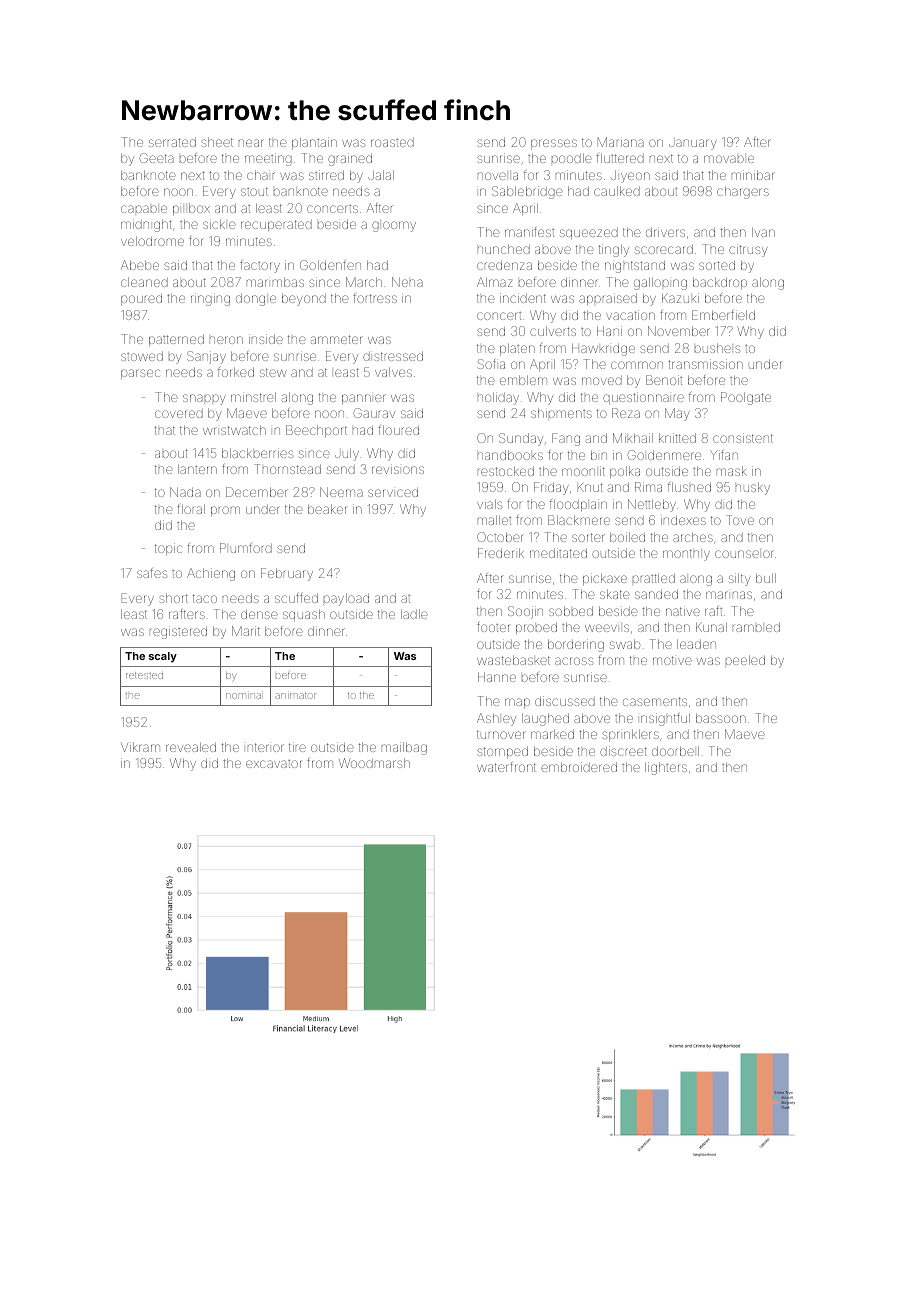 Image resolution: width=908 pixels, height=1316 pixels. Describe the element at coordinates (506, 767) in the screenshot. I see `waterfront` at that location.
